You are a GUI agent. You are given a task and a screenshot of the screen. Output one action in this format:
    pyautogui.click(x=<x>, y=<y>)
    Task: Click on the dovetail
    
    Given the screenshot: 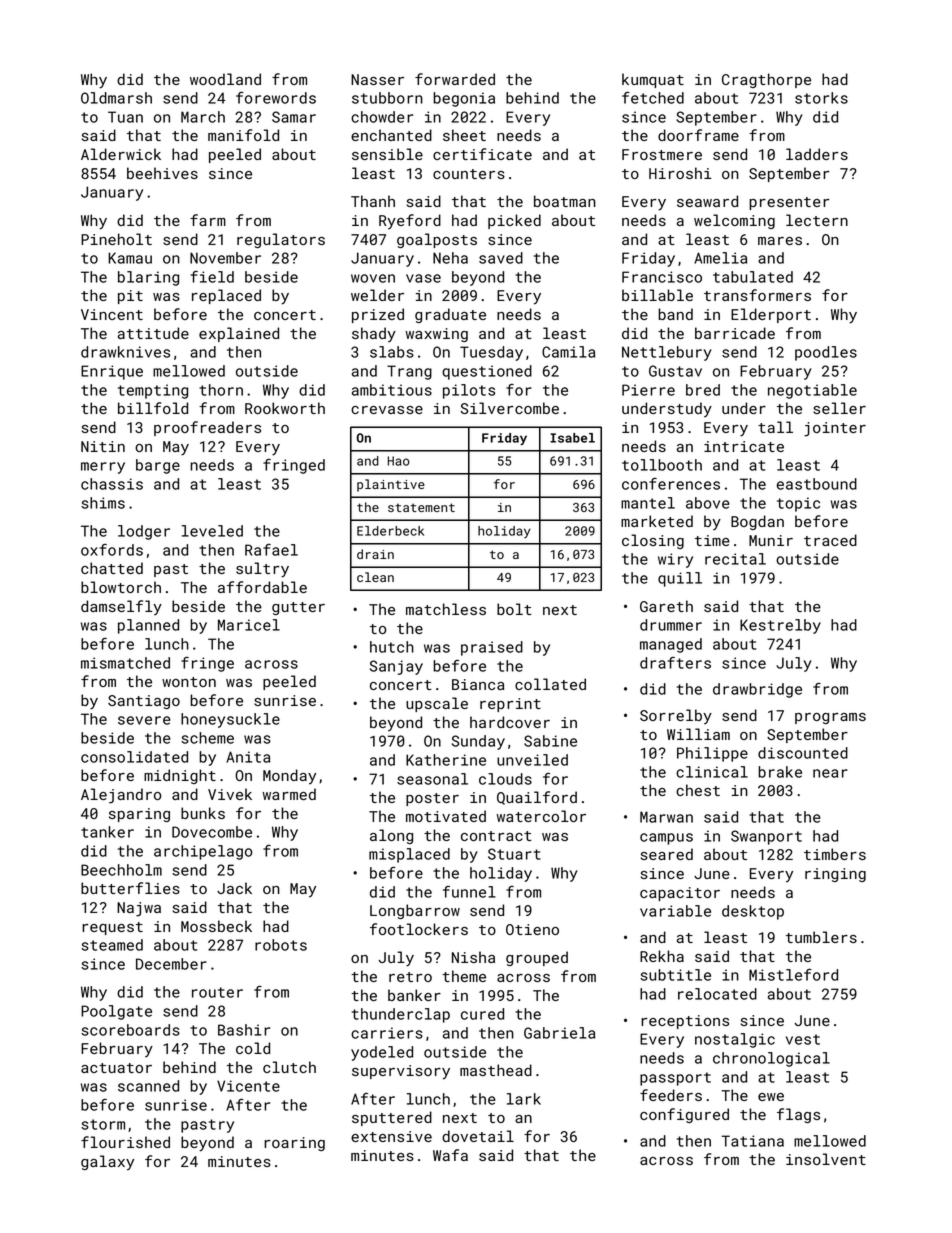 What is the action you would take?
    pyautogui.click(x=478, y=1136)
